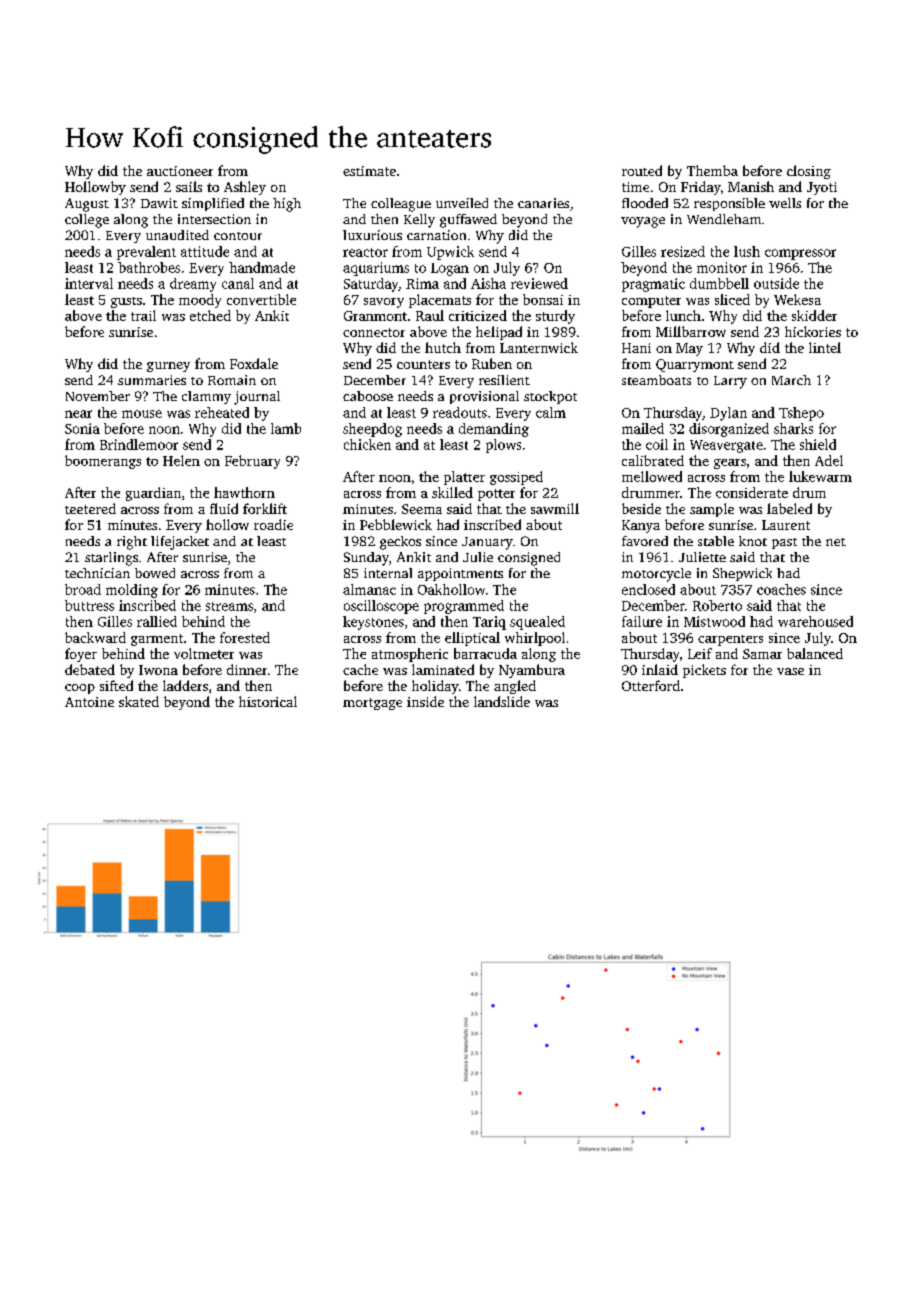 This screenshot has height=1308, width=924. I want to click on vase, so click(790, 671).
